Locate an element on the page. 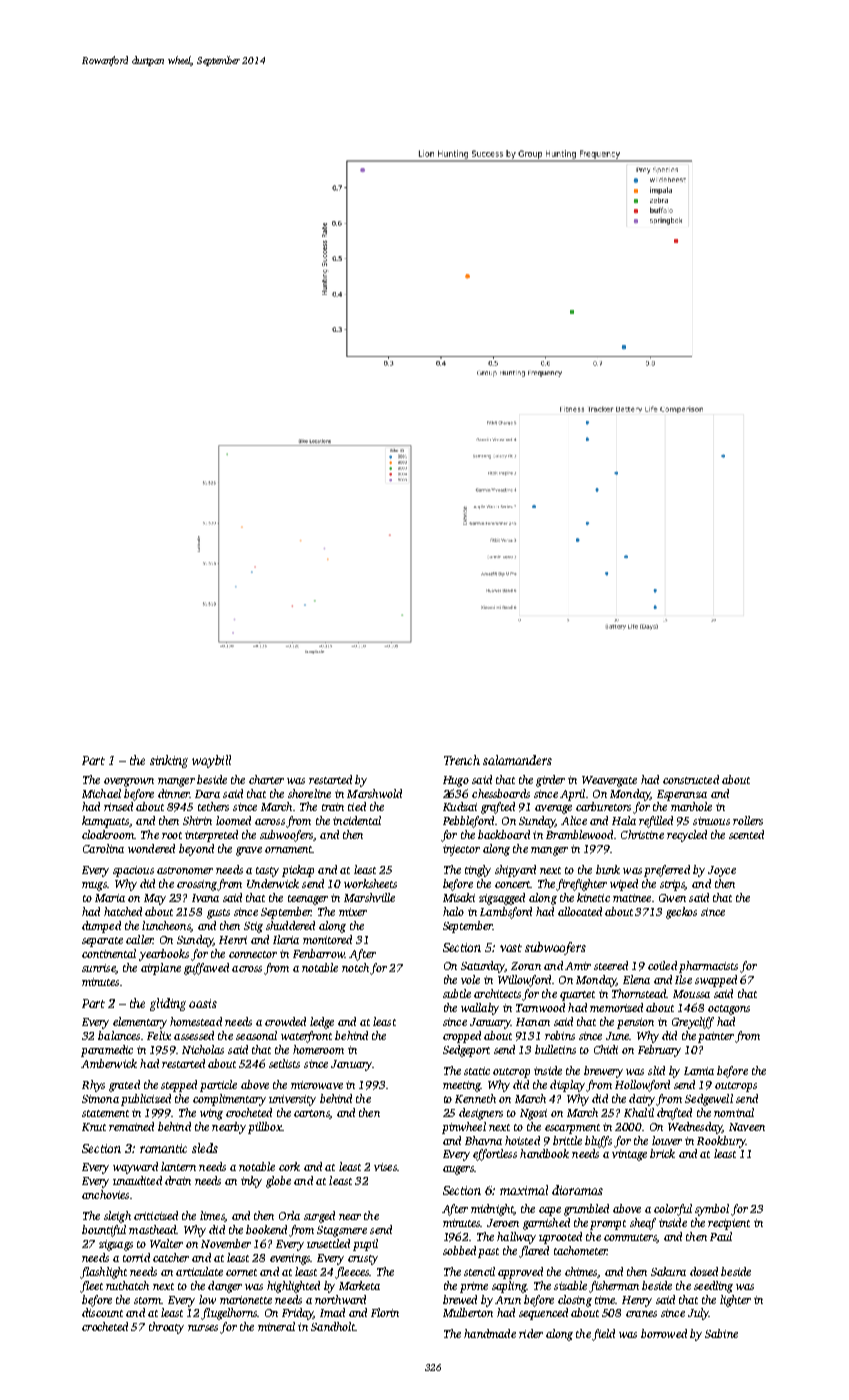 The height and width of the page is (1400, 849). handmade is located at coordinates (490, 1333).
